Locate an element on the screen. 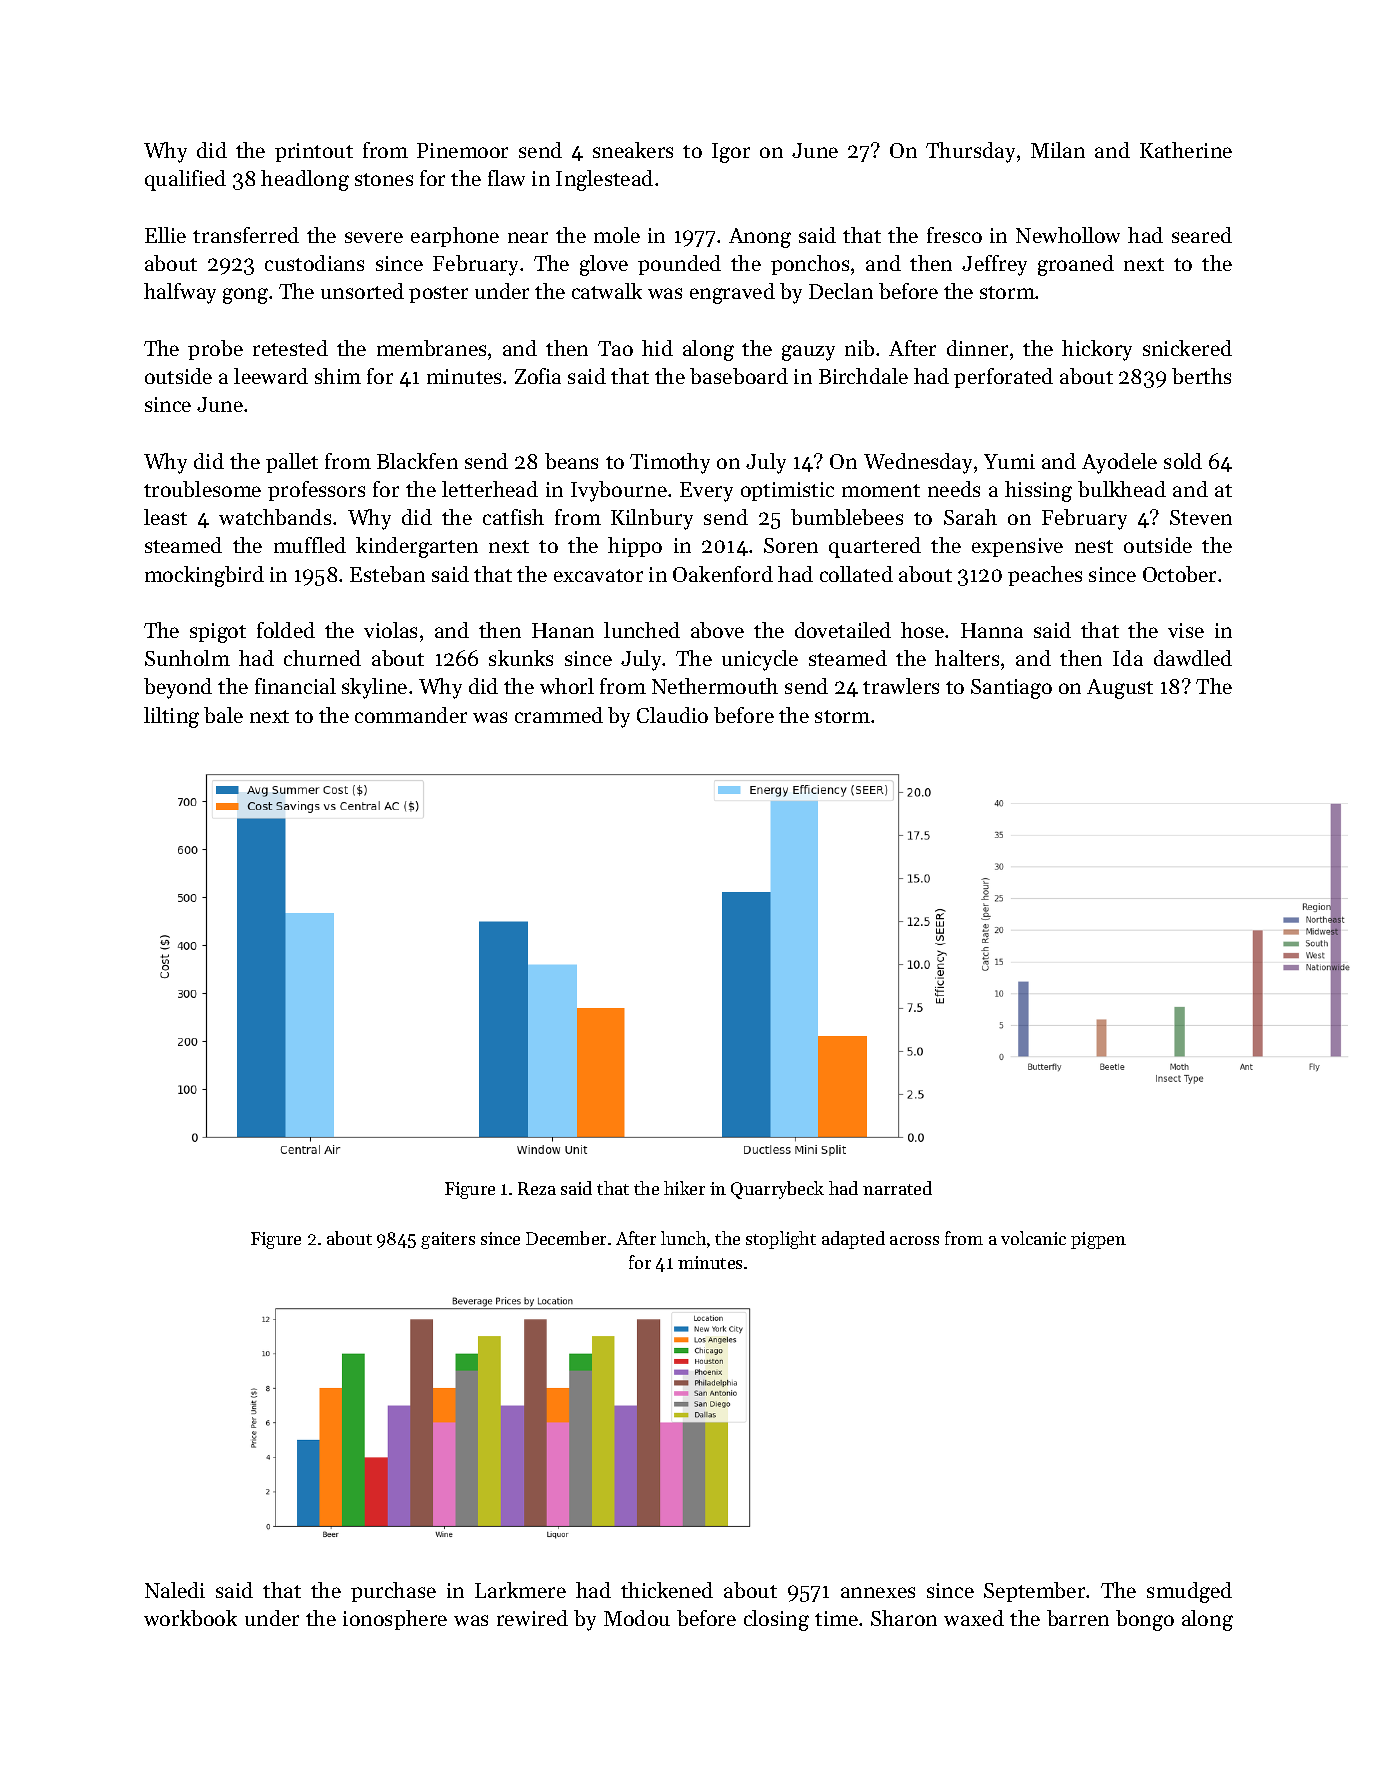 This screenshot has height=1782, width=1377. fresco is located at coordinates (954, 235).
